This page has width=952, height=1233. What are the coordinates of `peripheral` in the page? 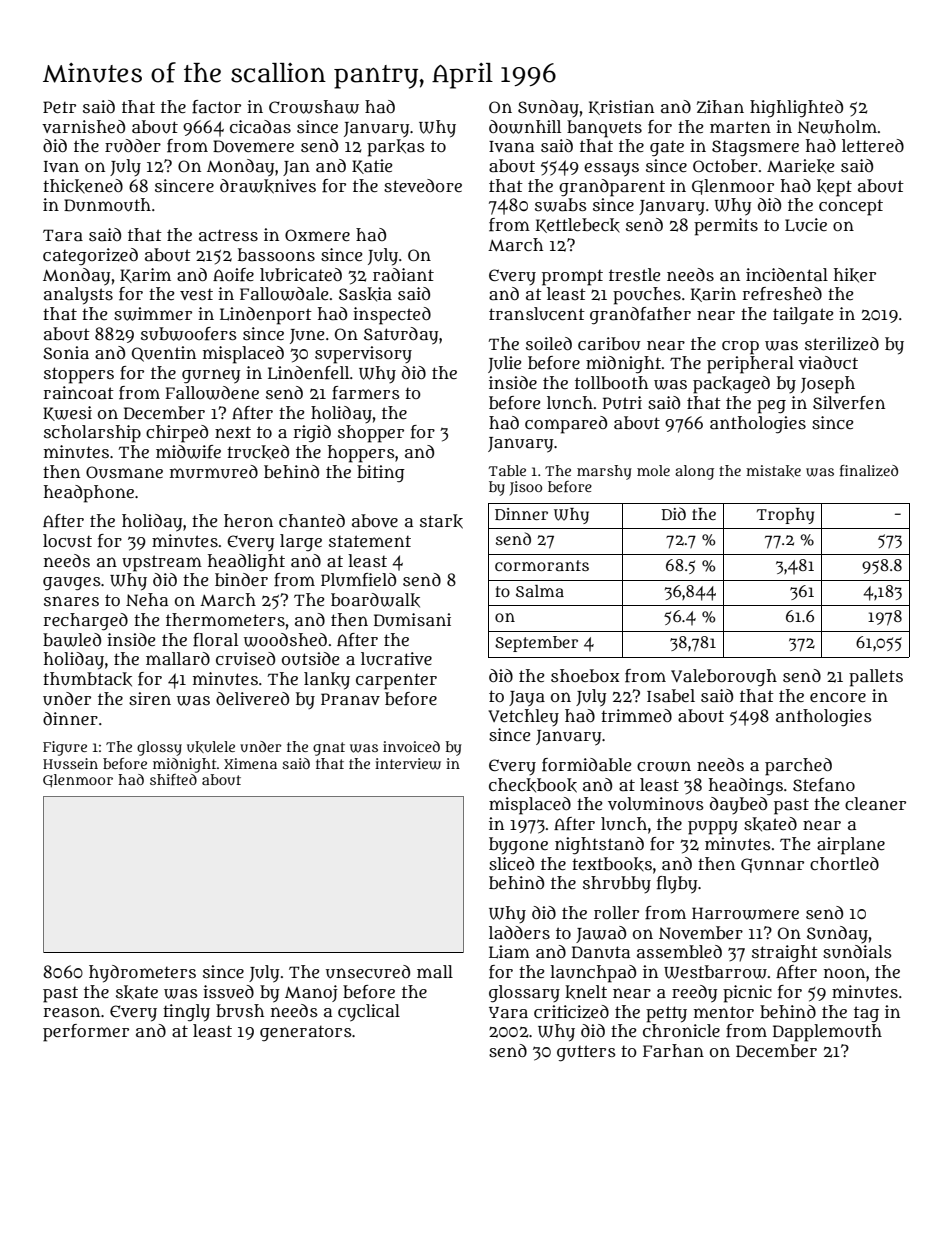 It's located at (750, 365).
